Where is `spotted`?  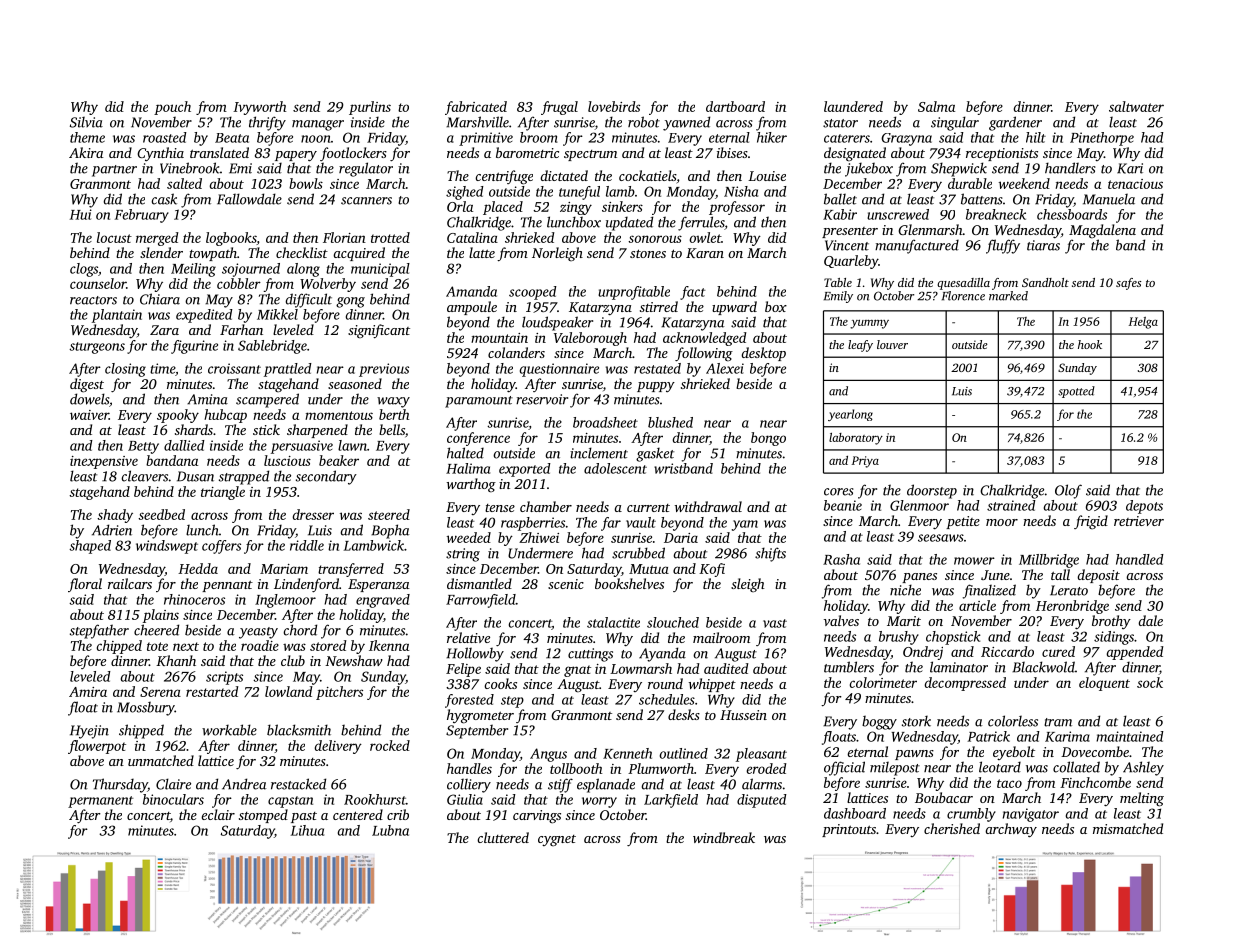
spotted is located at coordinates (1076, 392).
